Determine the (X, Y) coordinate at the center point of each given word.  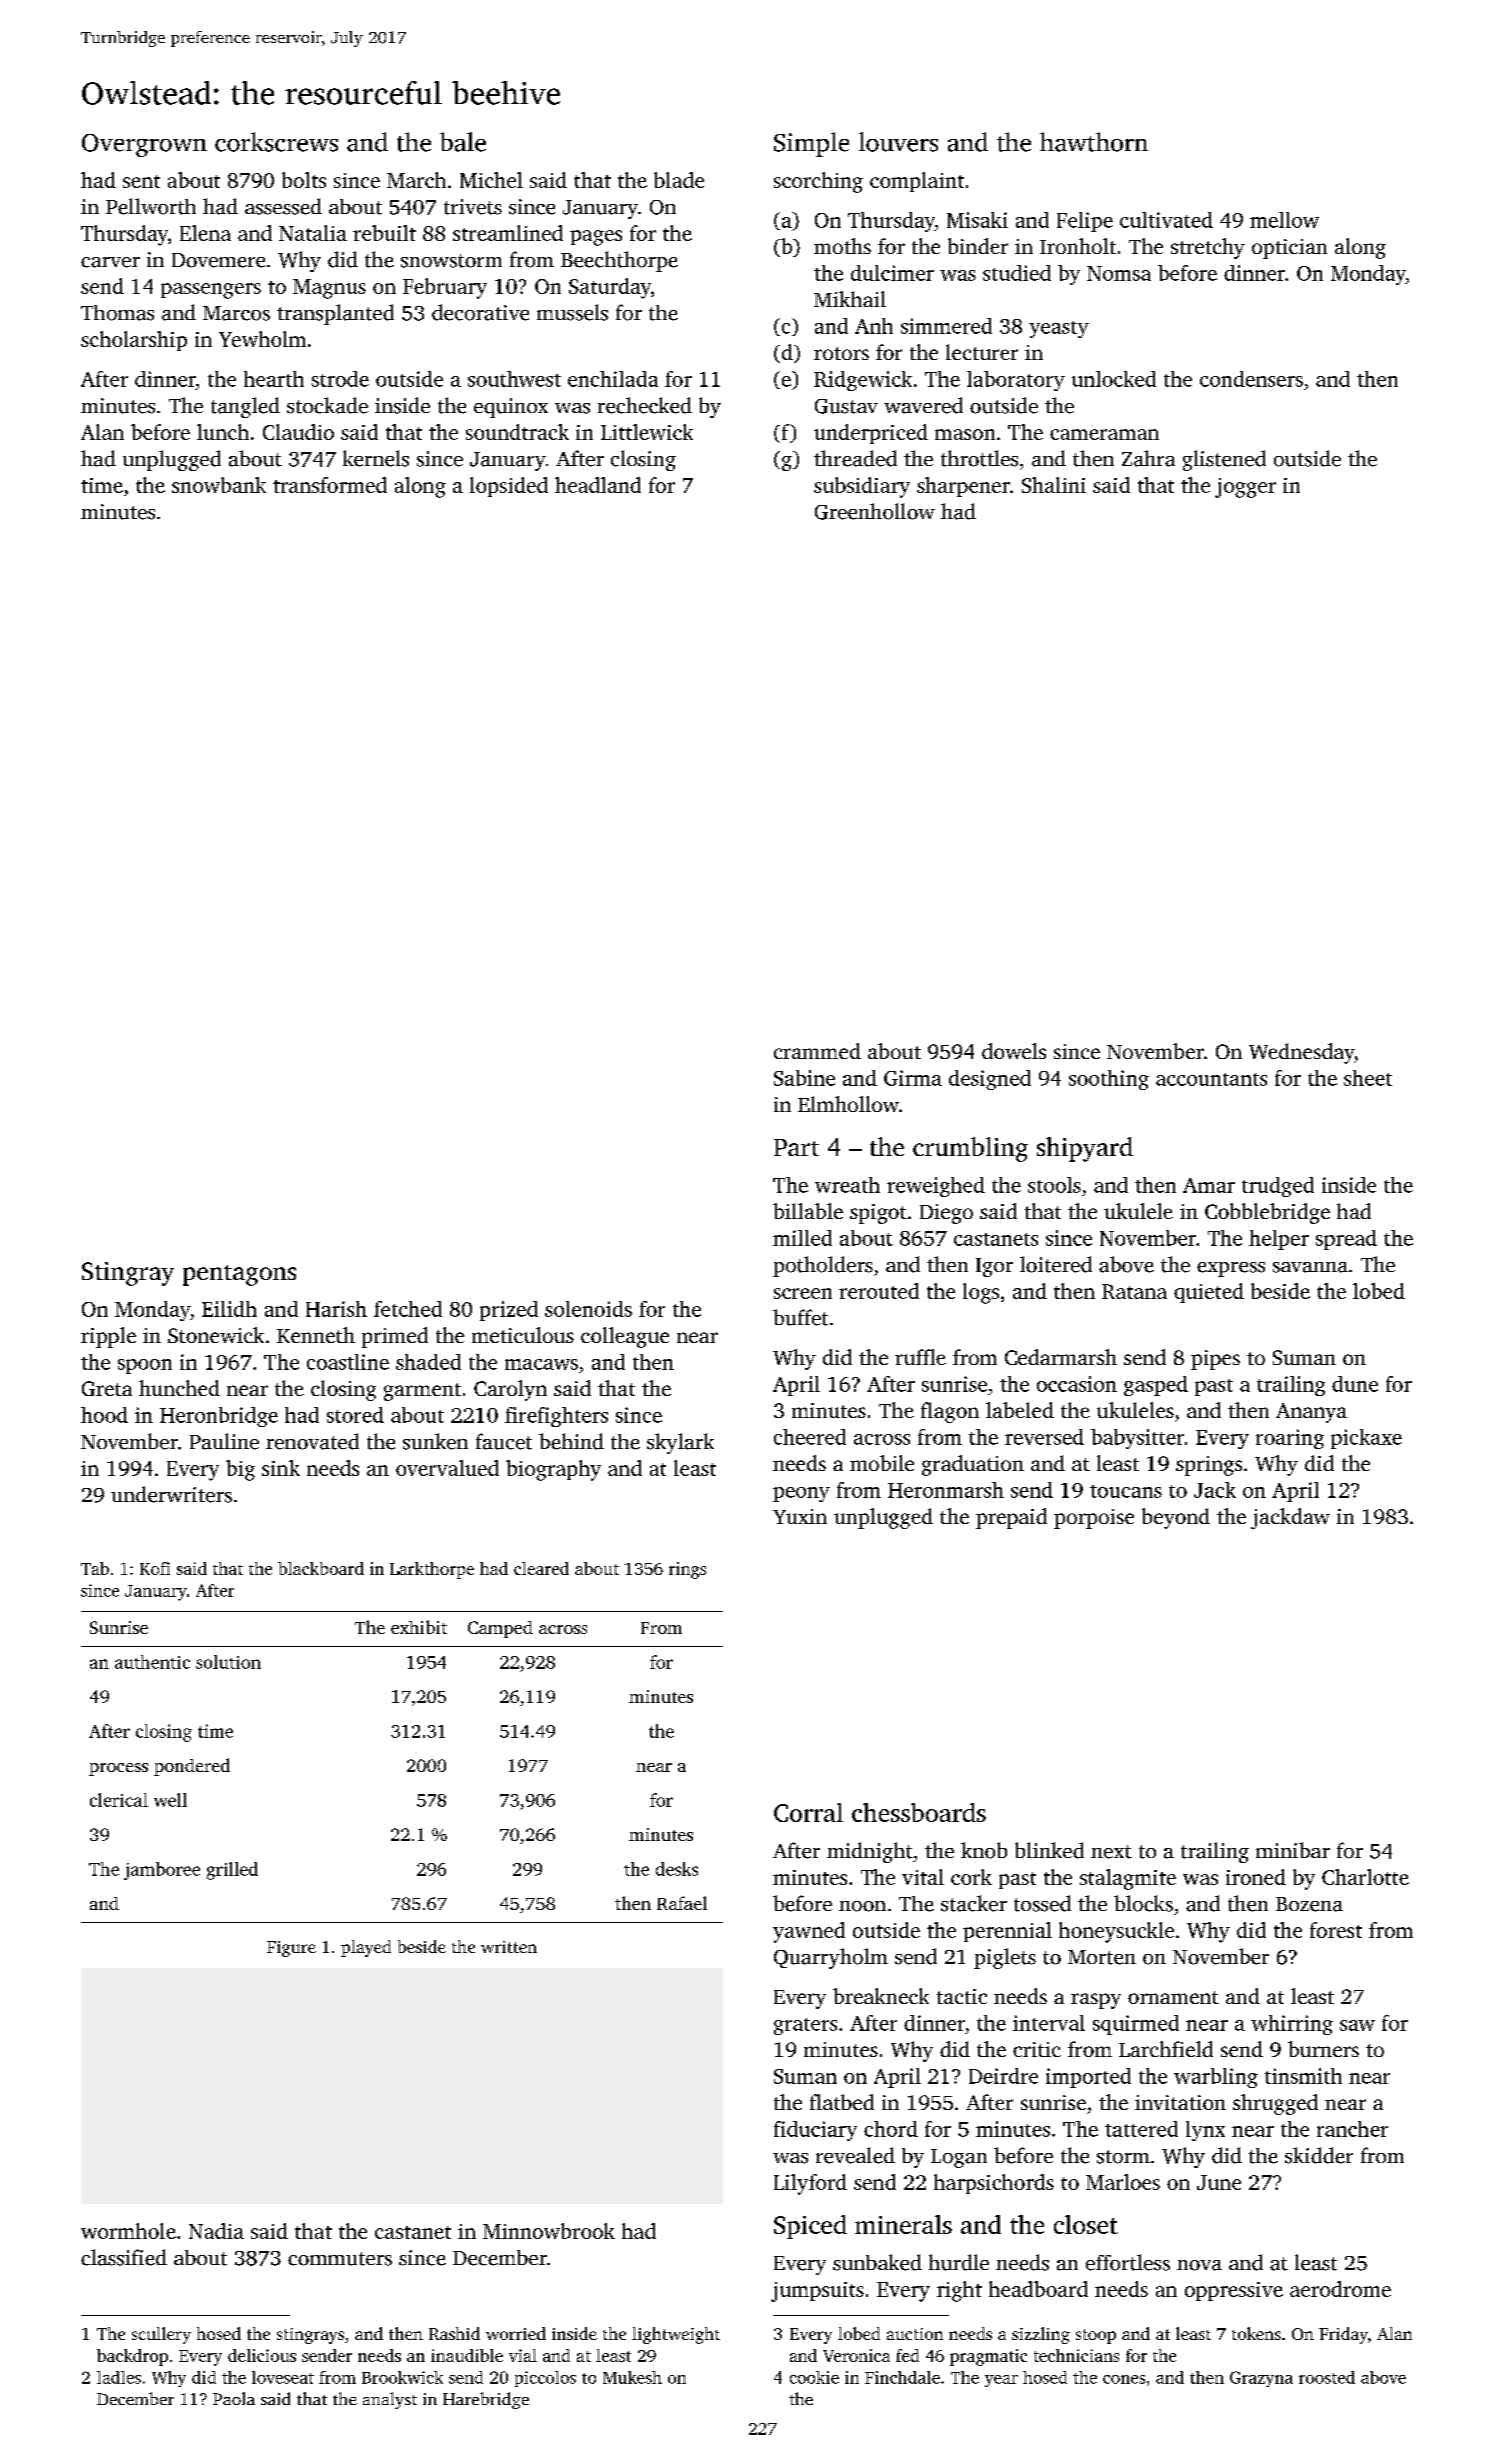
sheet (1368, 1078)
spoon (145, 1366)
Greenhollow (875, 511)
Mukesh (632, 2377)
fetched (408, 1309)
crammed (817, 1051)
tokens (1256, 2333)
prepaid (1011, 1518)
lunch (223, 432)
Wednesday (1301, 1053)
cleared (541, 1568)
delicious (262, 2355)
